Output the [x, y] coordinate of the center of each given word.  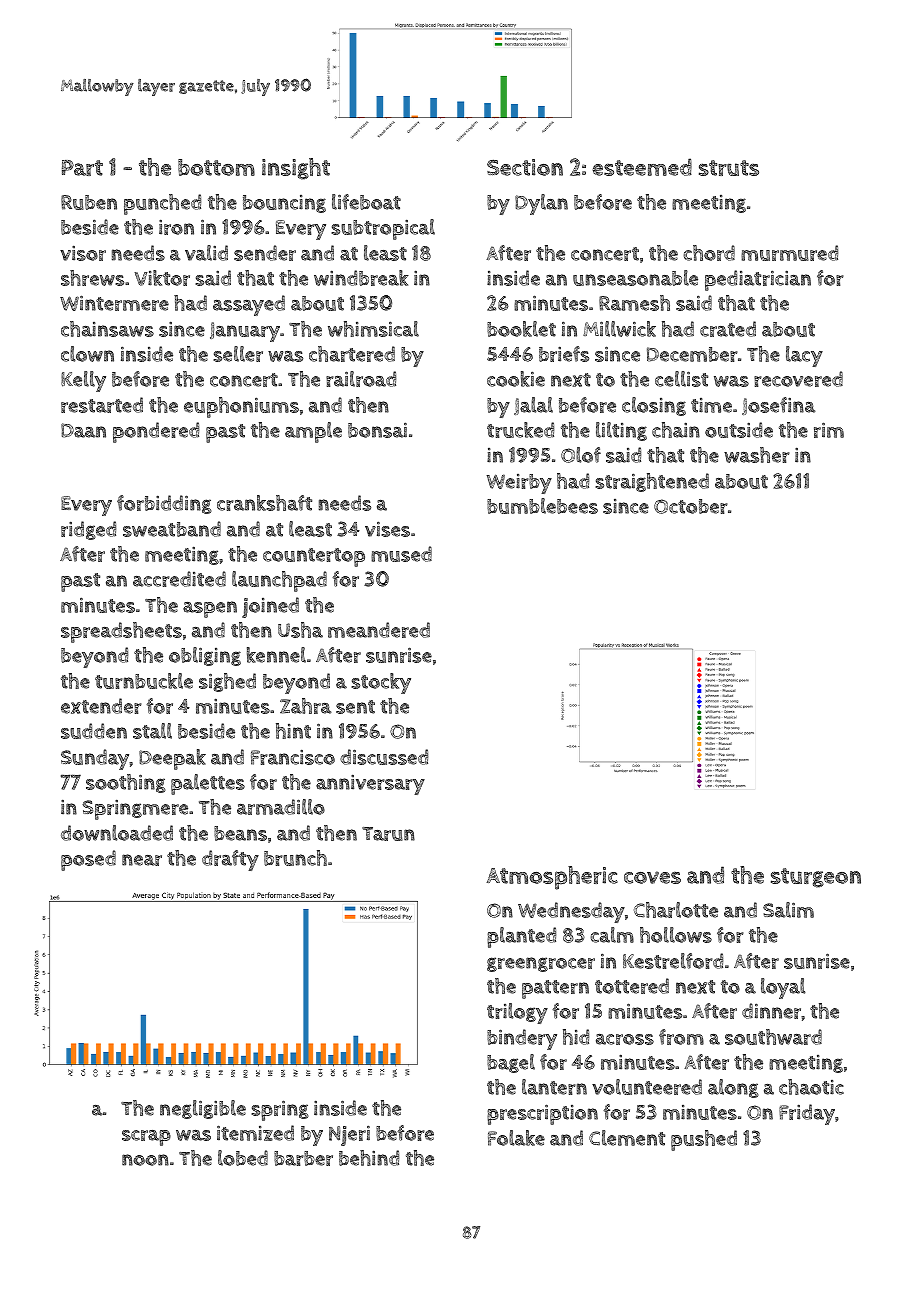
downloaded [117, 833]
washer [757, 455]
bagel [511, 1063]
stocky [381, 683]
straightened [652, 482]
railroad [361, 379]
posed [88, 860]
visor [83, 253]
